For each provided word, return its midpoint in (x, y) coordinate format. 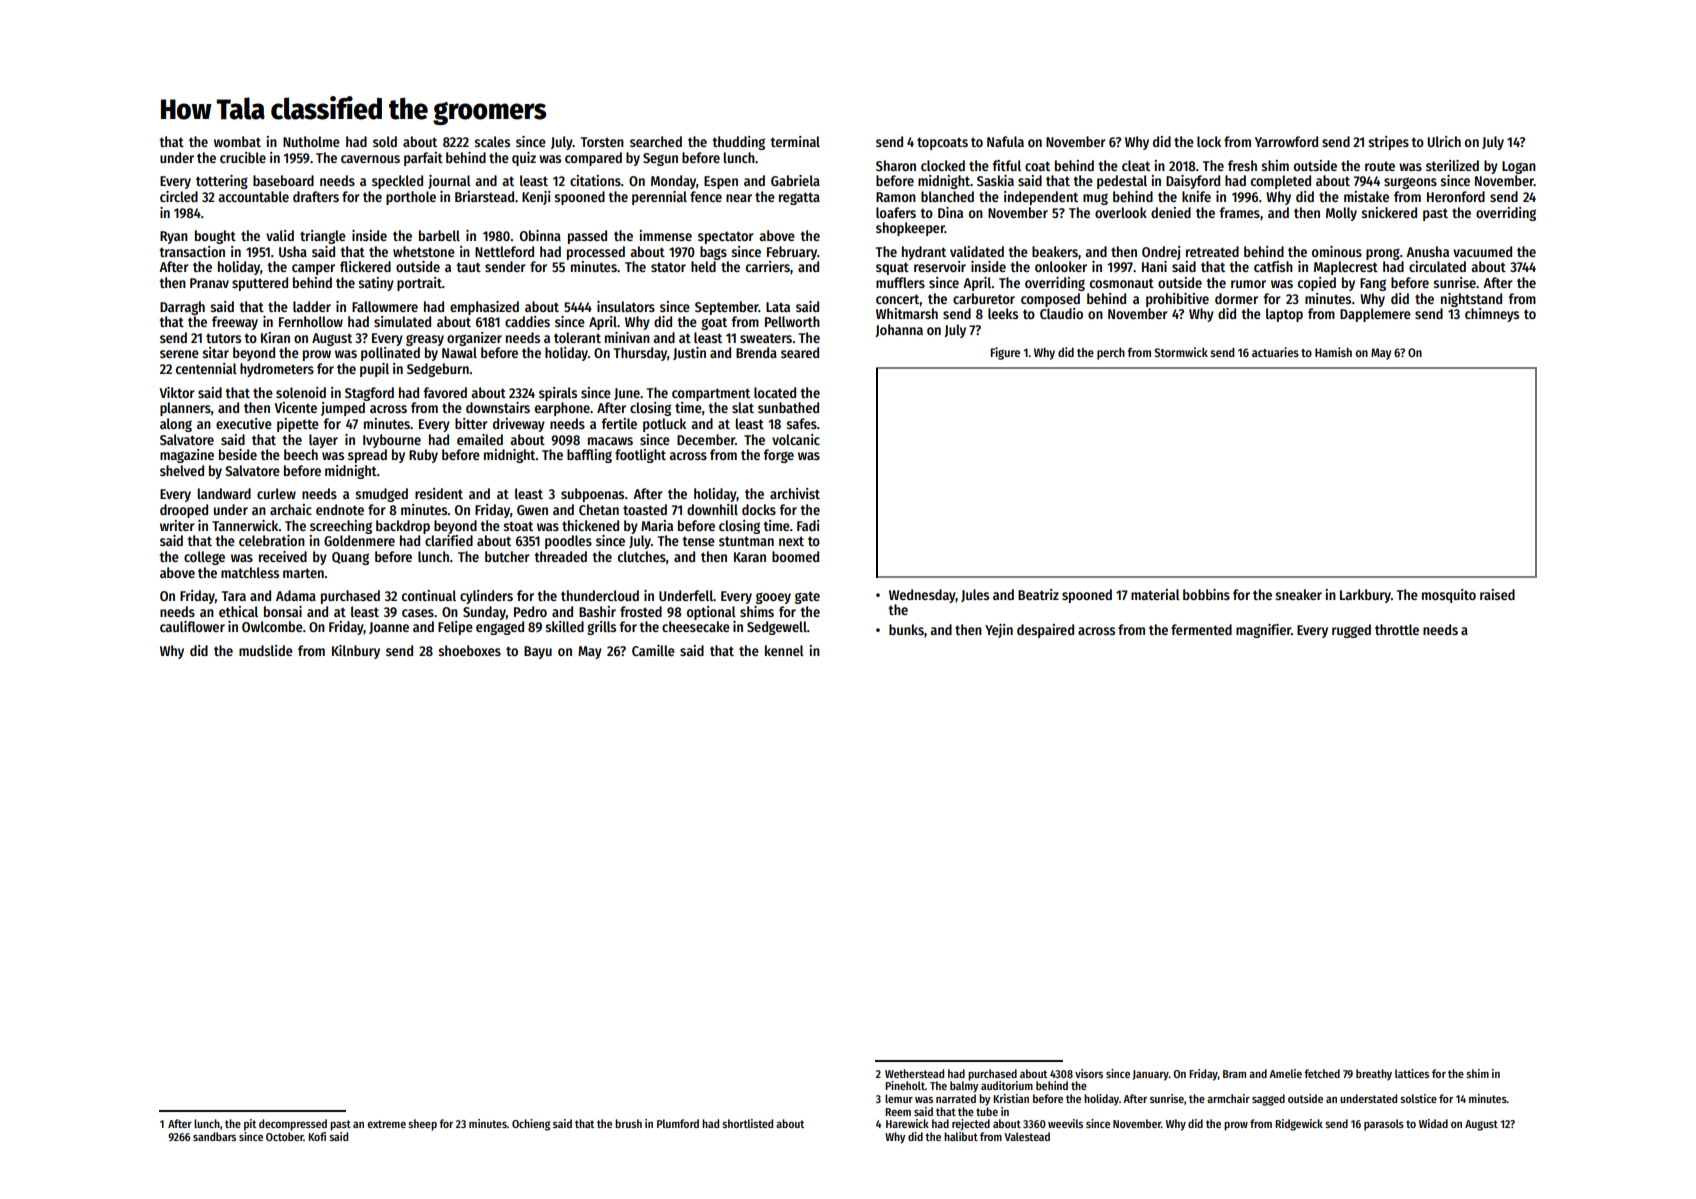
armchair (1228, 1098)
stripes (1389, 143)
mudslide (266, 650)
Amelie (1285, 1073)
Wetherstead (914, 1073)
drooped (184, 511)
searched (656, 141)
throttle (1397, 629)
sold (385, 141)
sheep (422, 1125)
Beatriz (1038, 594)
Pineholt (905, 1085)
